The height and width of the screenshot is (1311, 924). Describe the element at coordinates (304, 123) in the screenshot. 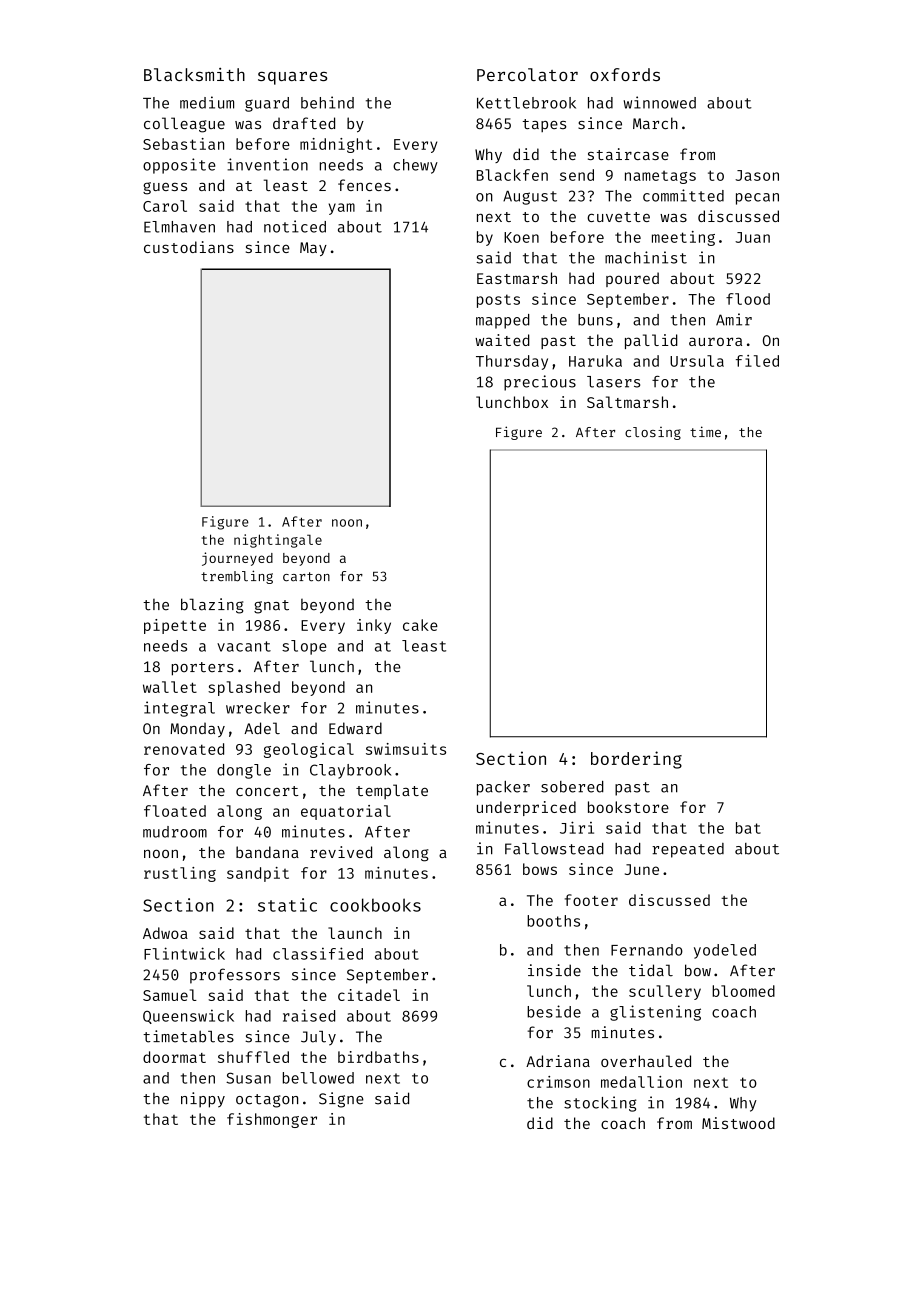

I see `drafted` at that location.
